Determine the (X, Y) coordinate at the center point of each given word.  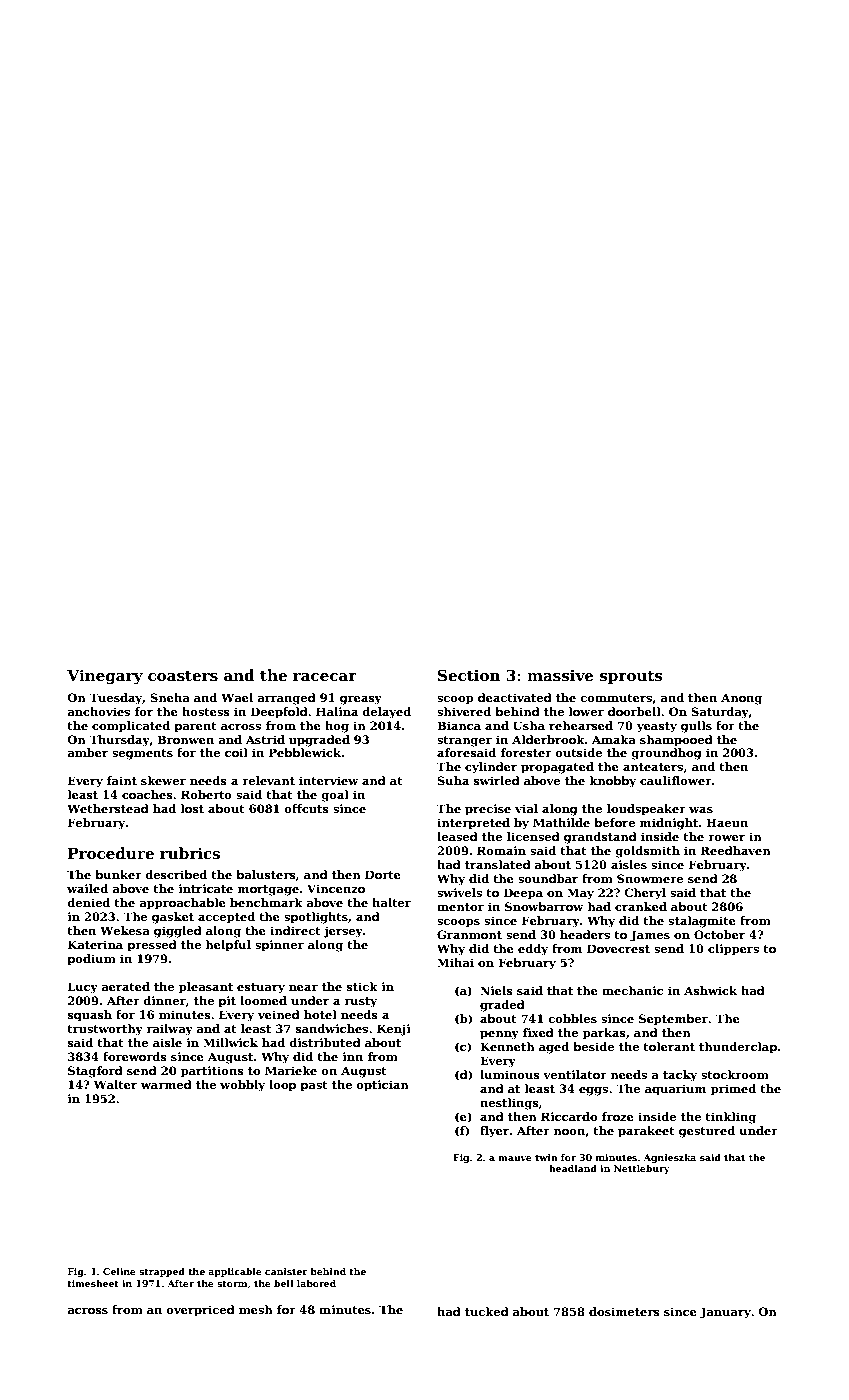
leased (457, 836)
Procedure (111, 853)
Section (469, 675)
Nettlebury (642, 1169)
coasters (183, 676)
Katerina (95, 944)
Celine (119, 1271)
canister (286, 1271)
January (725, 1313)
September (673, 1020)
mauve (515, 1158)
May (580, 894)
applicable (235, 1272)
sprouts (631, 677)
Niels (496, 990)
